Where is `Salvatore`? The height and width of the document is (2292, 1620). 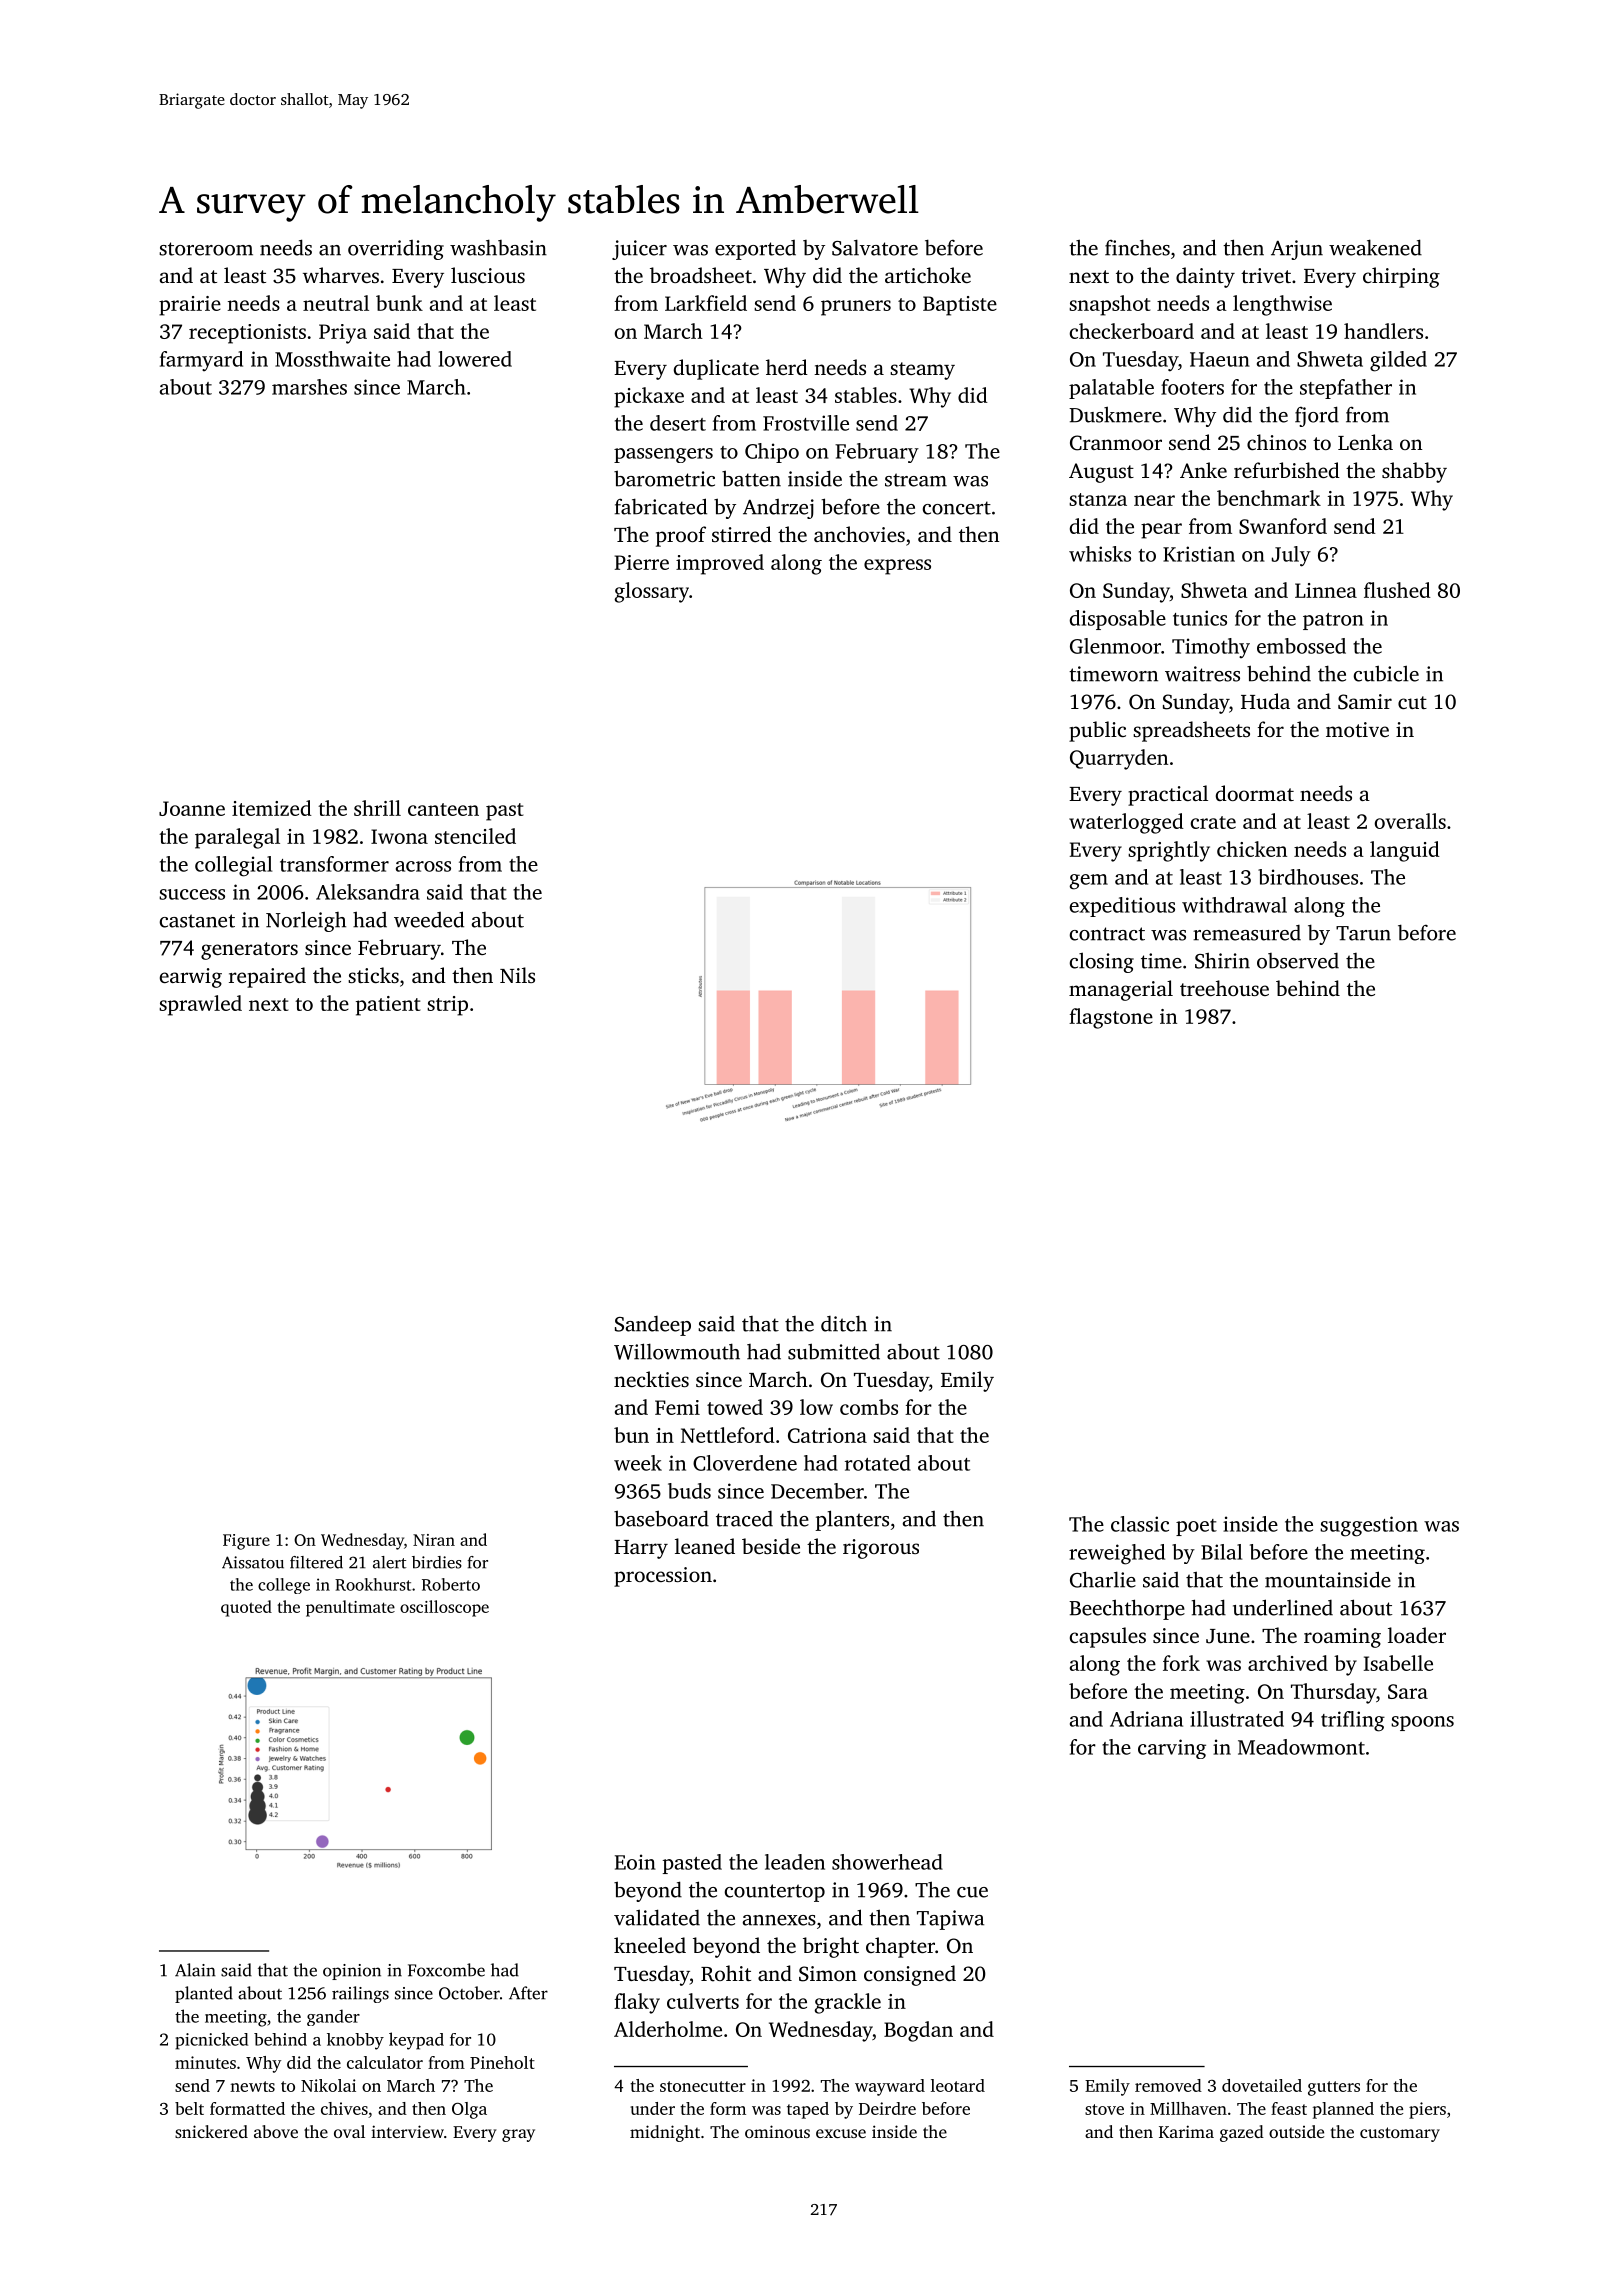
Salvatore is located at coordinates (875, 247).
